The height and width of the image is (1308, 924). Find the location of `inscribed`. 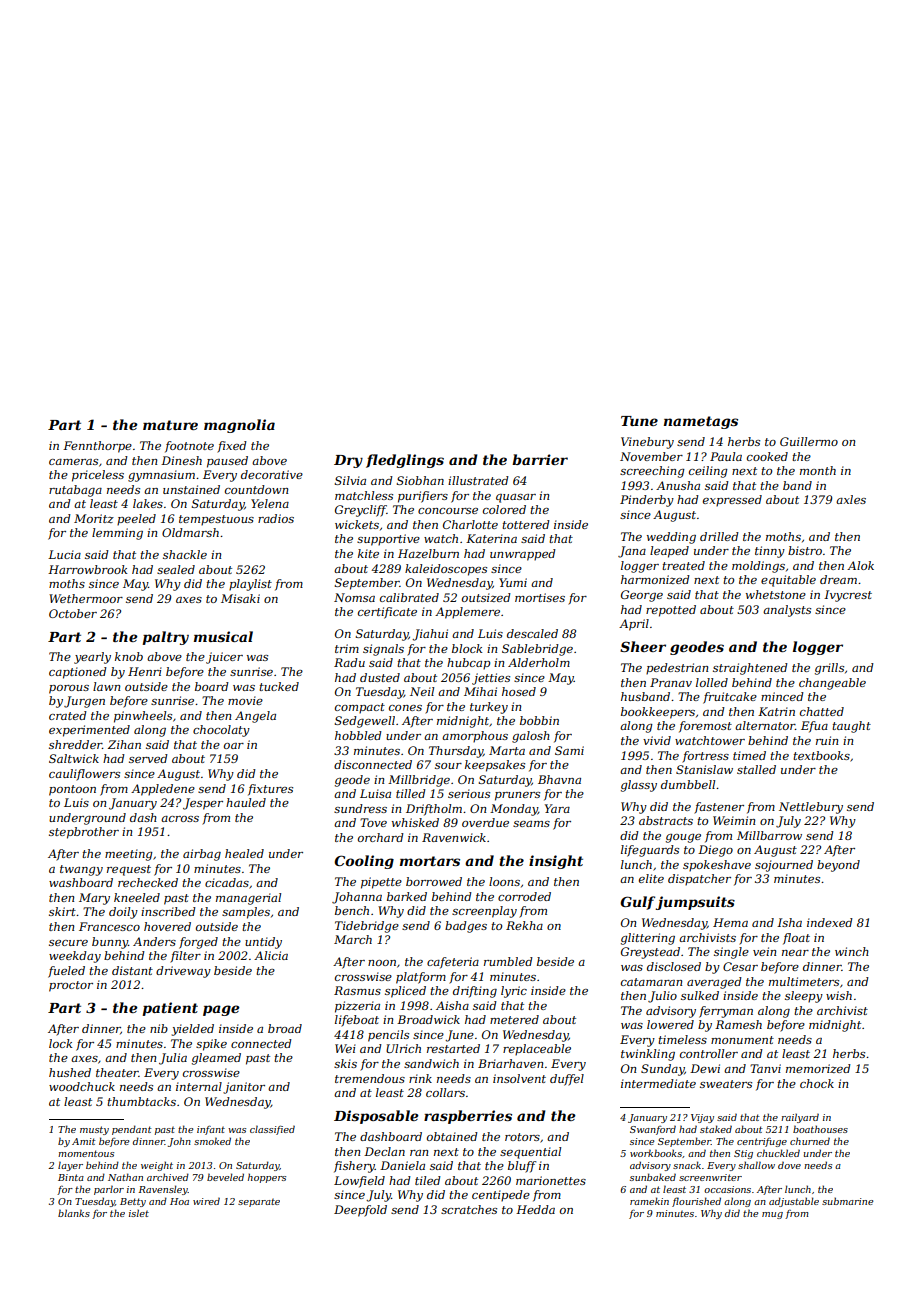

inscribed is located at coordinates (168, 911).
